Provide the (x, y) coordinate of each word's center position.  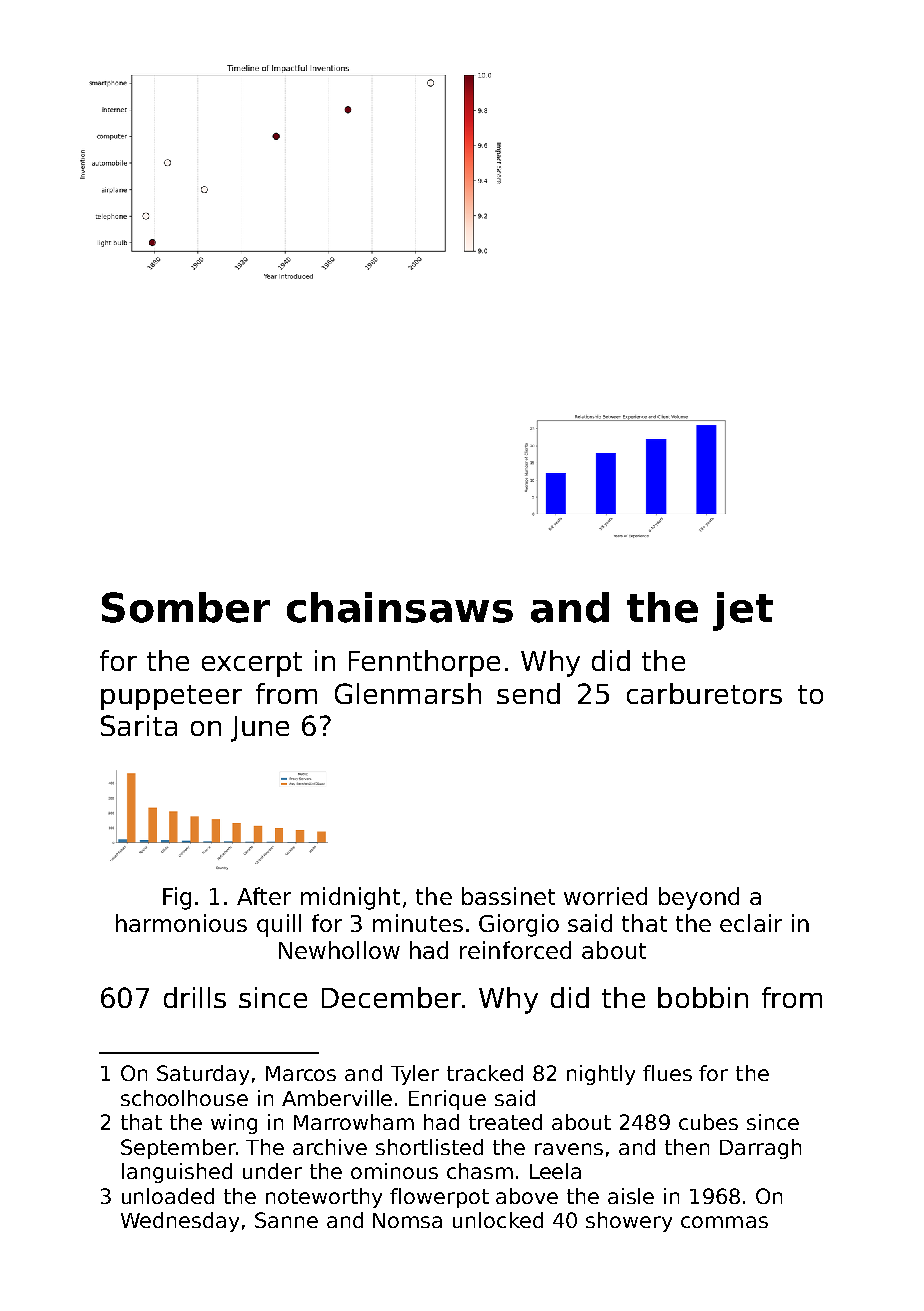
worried (605, 896)
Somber (186, 607)
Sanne (286, 1220)
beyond (699, 898)
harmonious (181, 923)
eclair (751, 923)
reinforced (515, 950)
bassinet (508, 896)
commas (724, 1222)
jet (743, 611)
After (264, 896)
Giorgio (519, 925)
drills (195, 997)
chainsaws (400, 607)
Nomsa (407, 1220)
